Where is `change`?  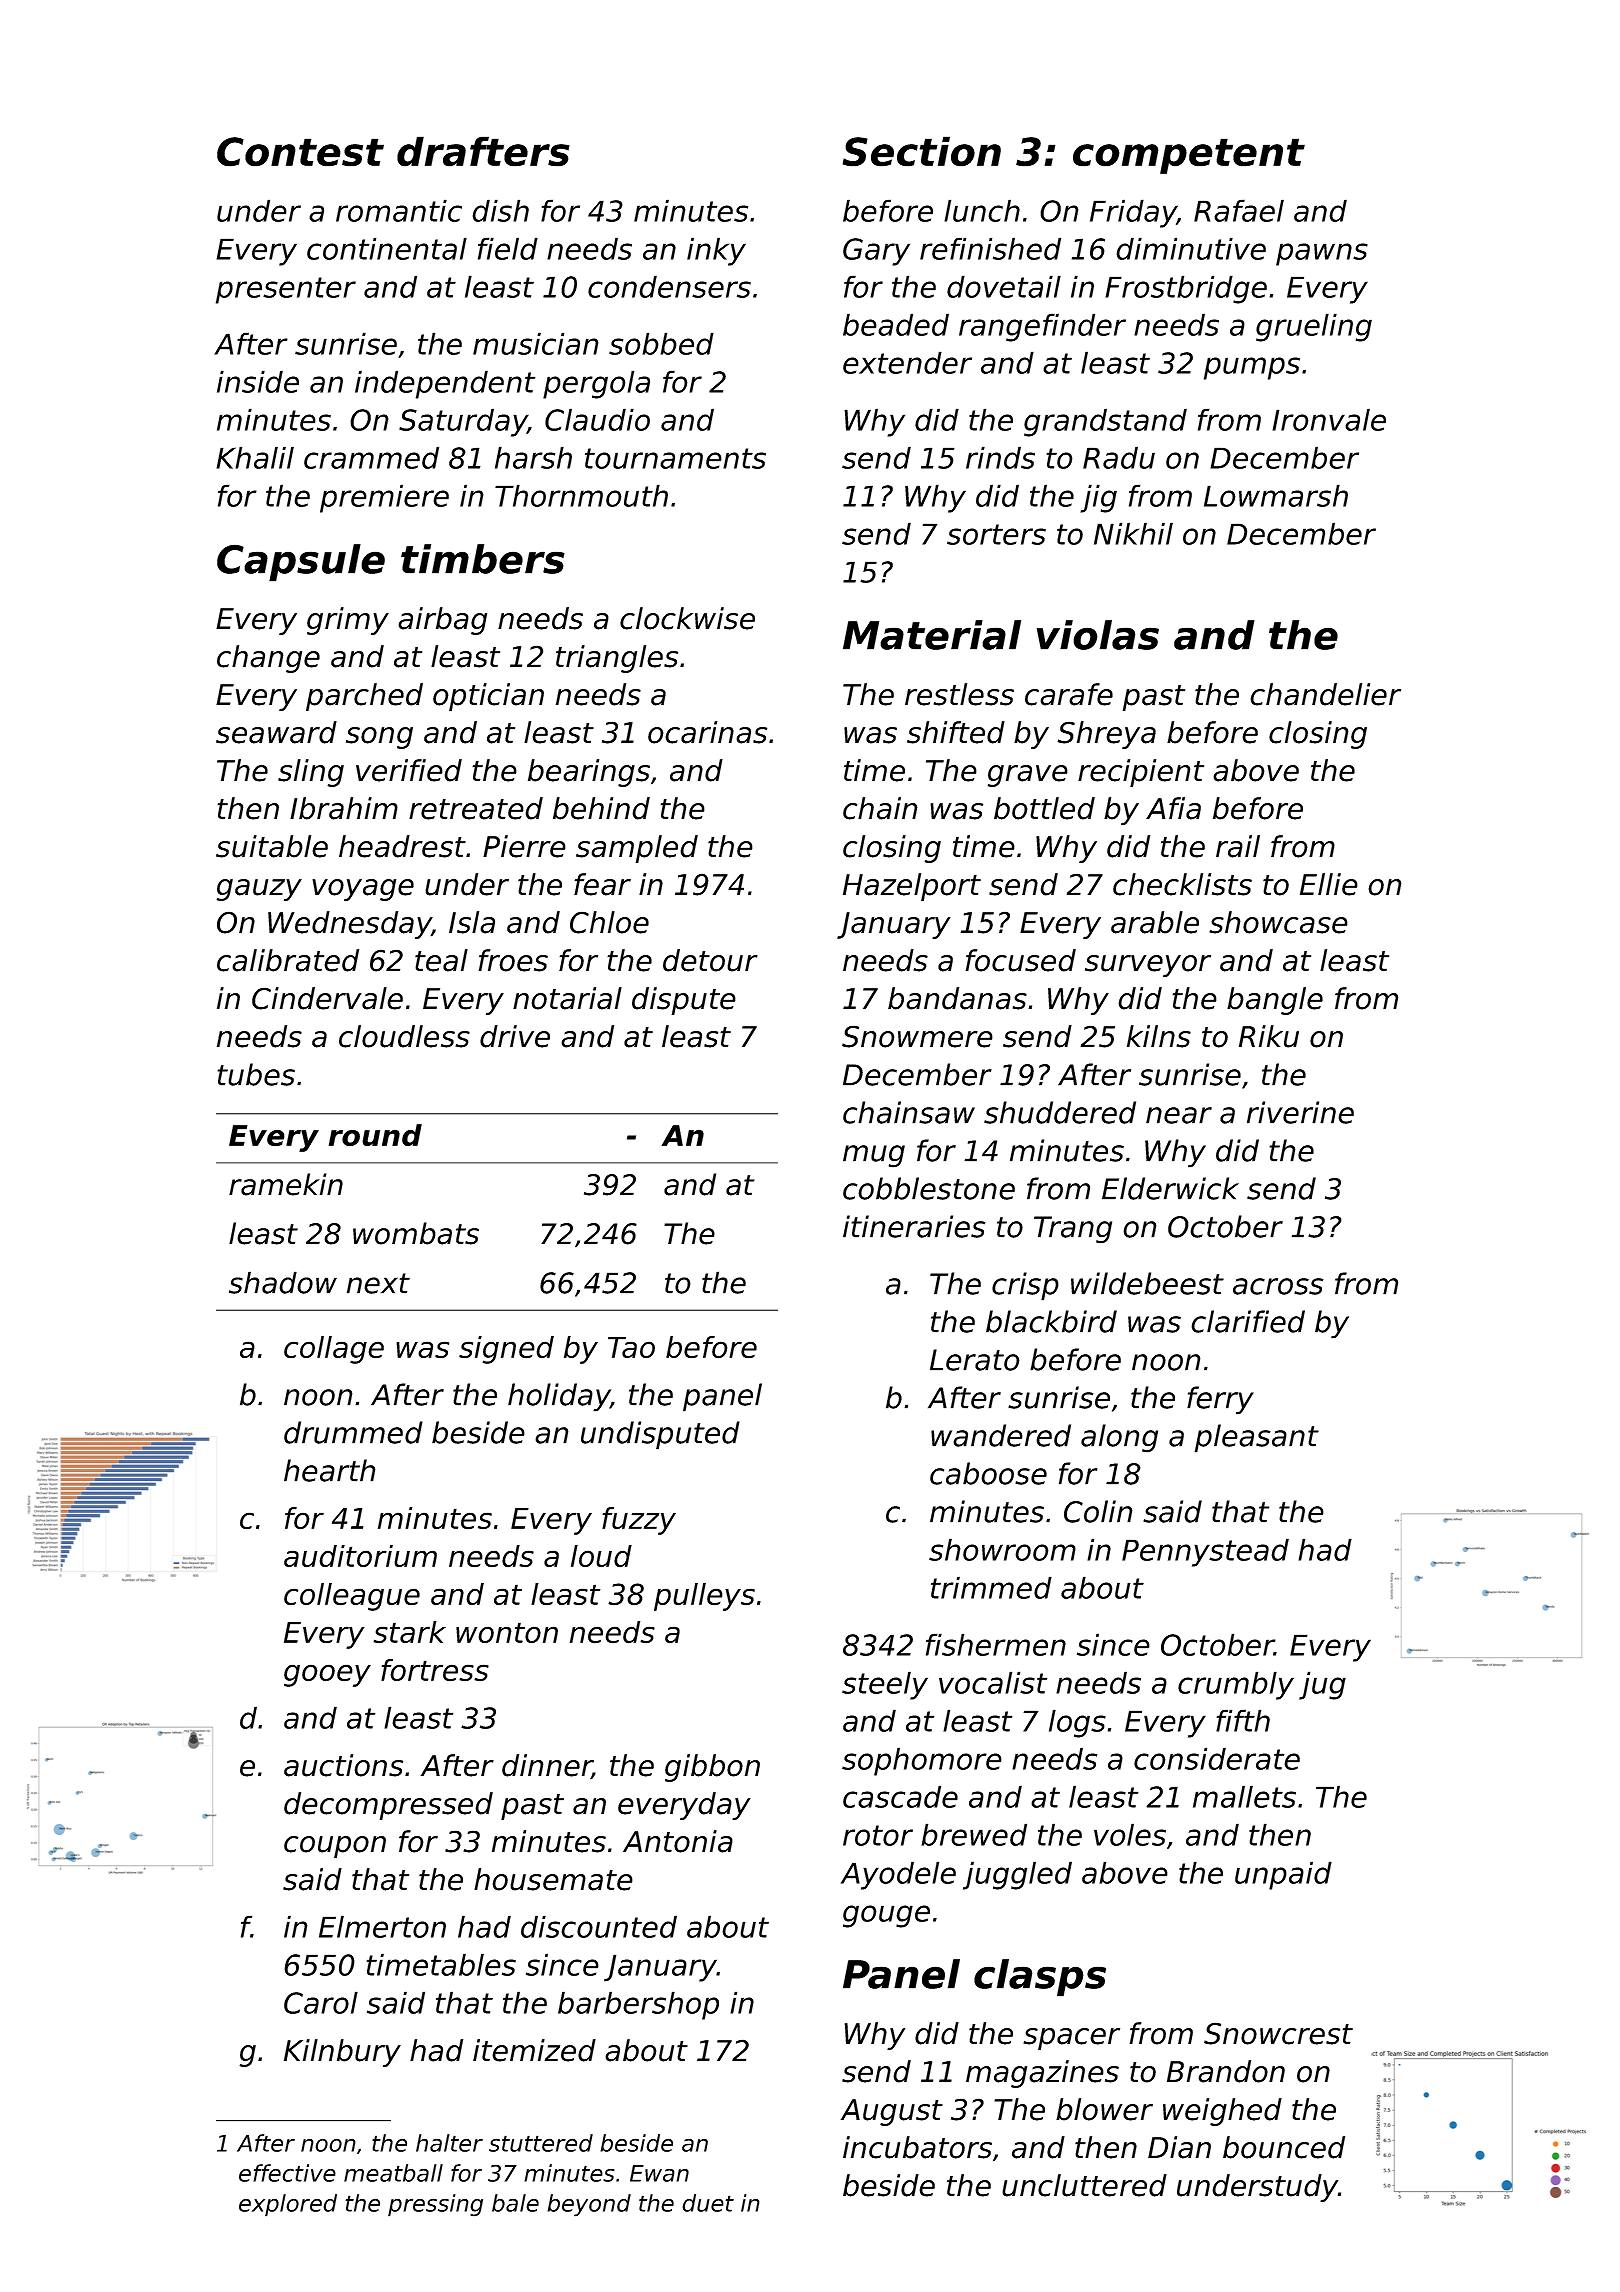
change is located at coordinates (268, 659).
